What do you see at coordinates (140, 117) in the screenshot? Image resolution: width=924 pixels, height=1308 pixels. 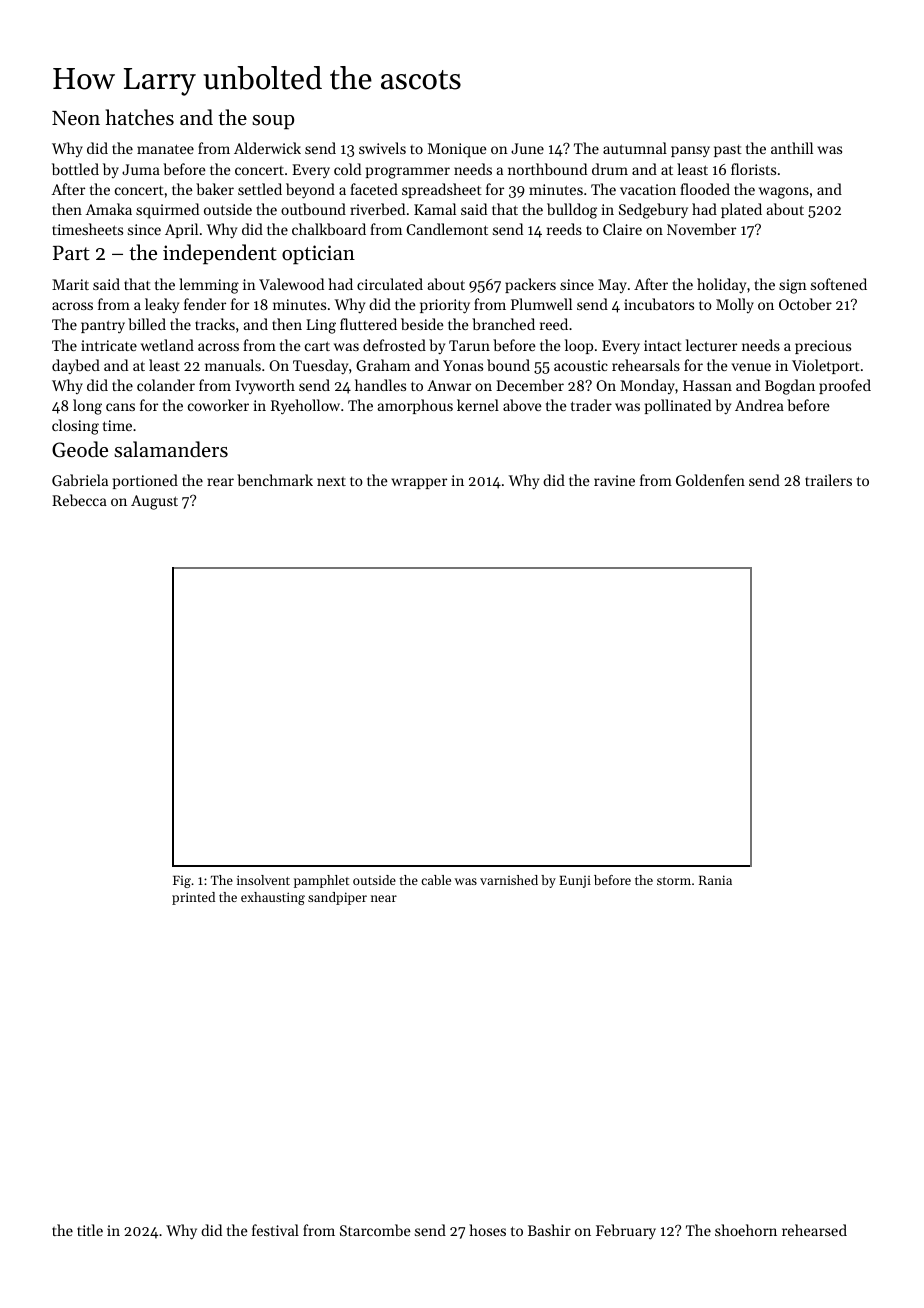 I see `hatches` at bounding box center [140, 117].
